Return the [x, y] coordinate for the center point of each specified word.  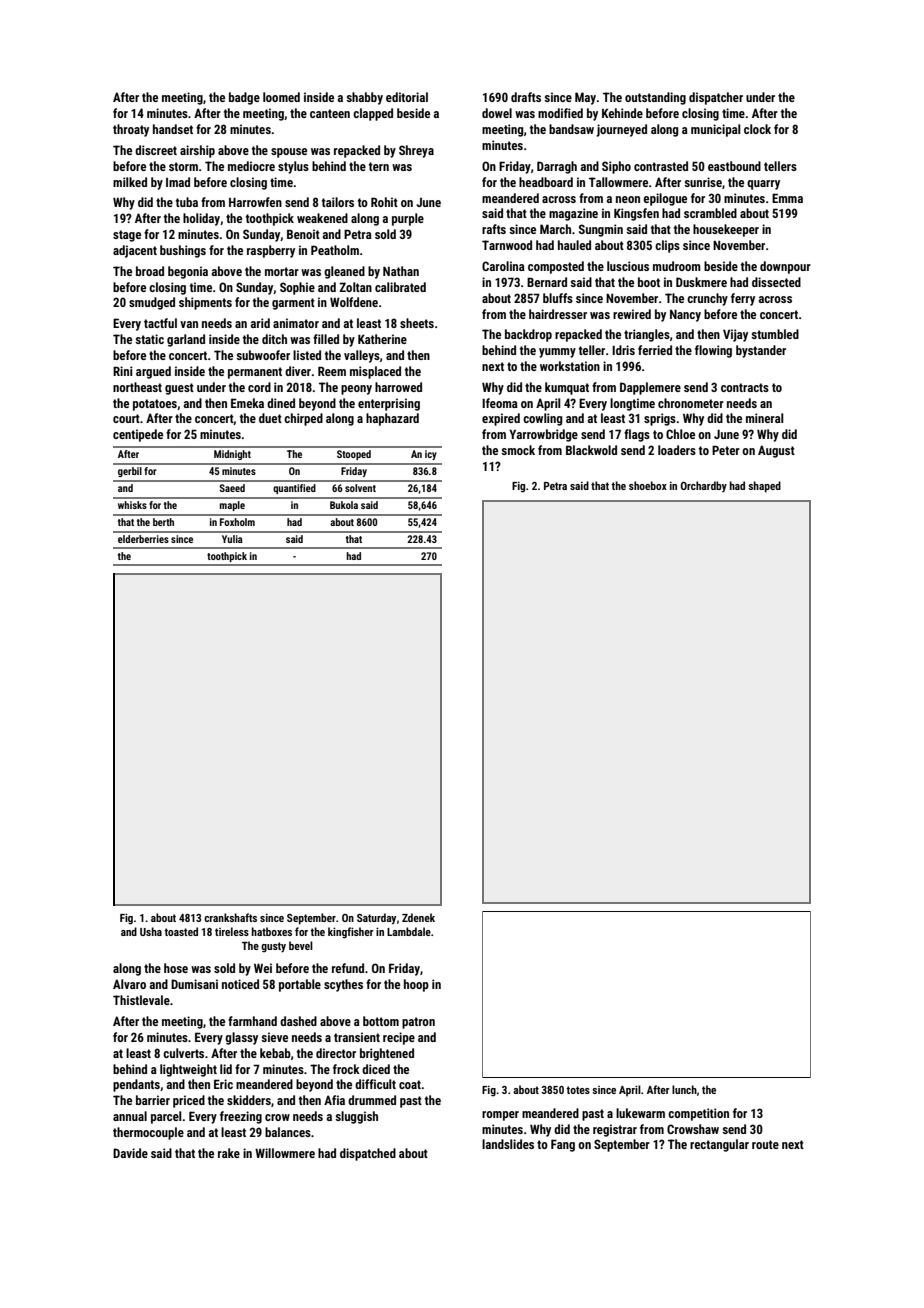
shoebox [648, 485]
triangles [647, 335]
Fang [563, 1145]
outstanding [655, 98]
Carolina [503, 266]
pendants [136, 1085]
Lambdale [409, 931]
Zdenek [418, 917]
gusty [273, 947]
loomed [281, 97]
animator [296, 323]
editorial [407, 97]
